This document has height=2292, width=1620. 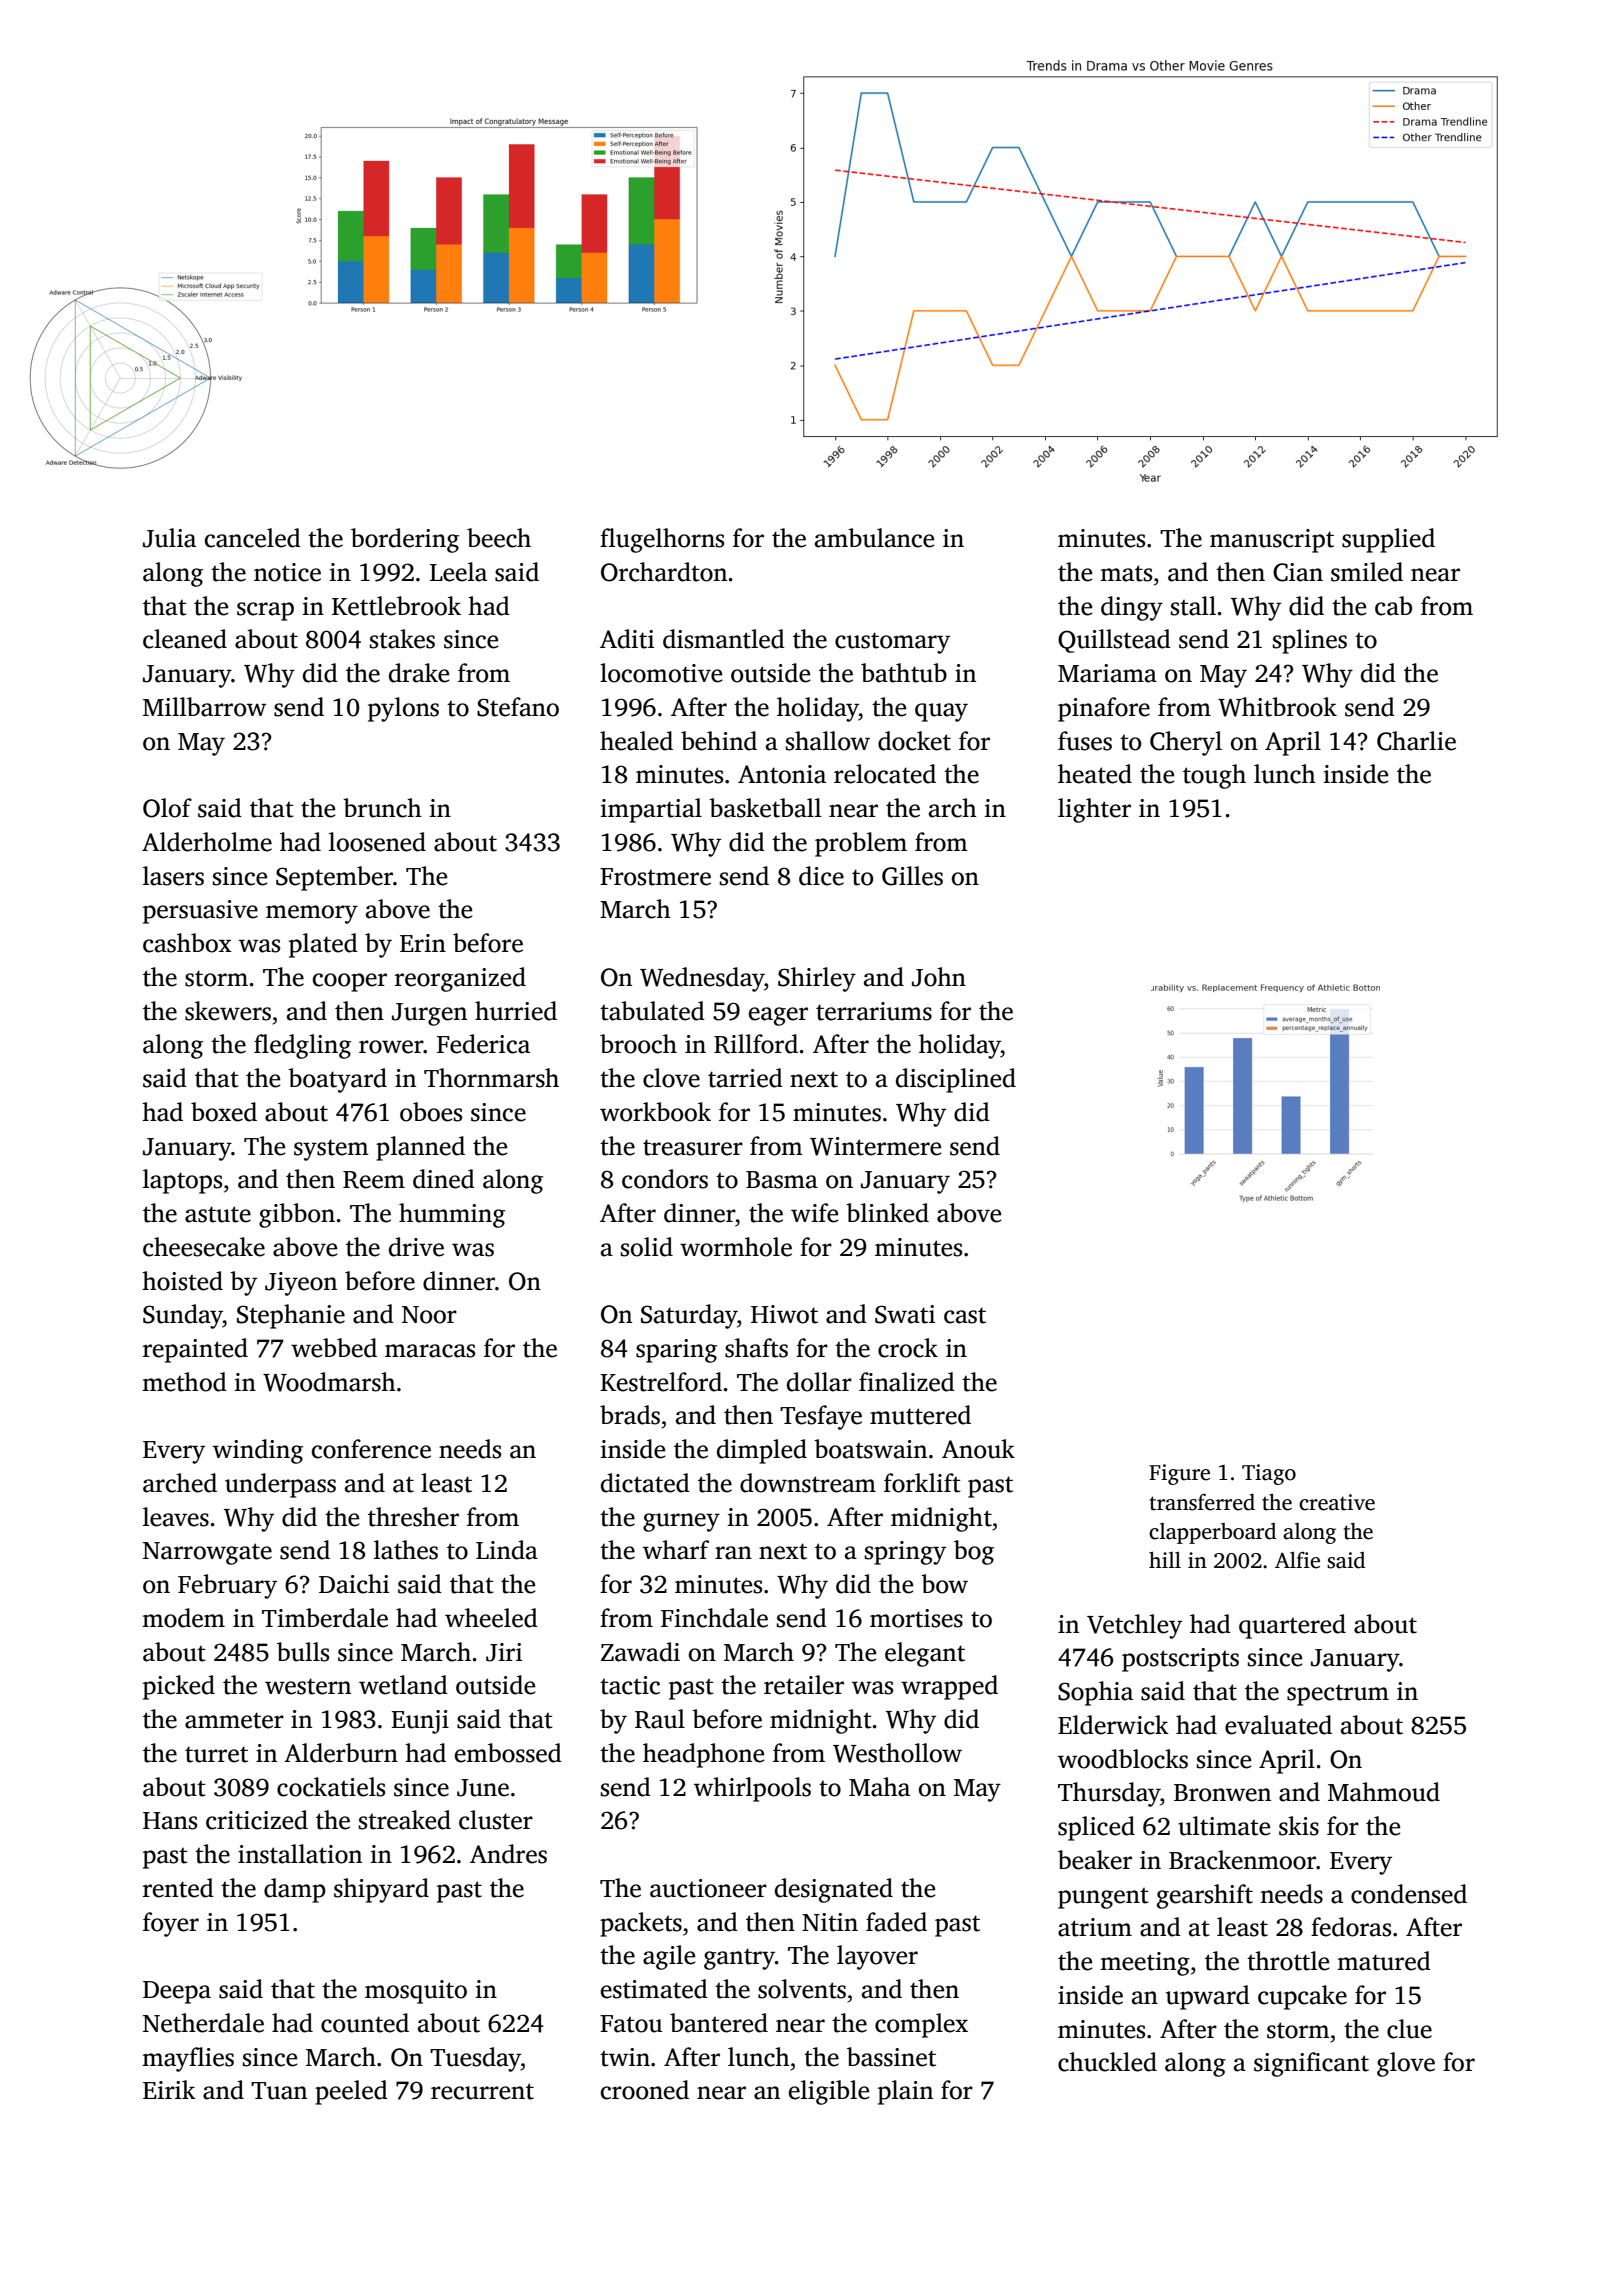 What do you see at coordinates (891, 2057) in the document?
I see `bassinet` at bounding box center [891, 2057].
